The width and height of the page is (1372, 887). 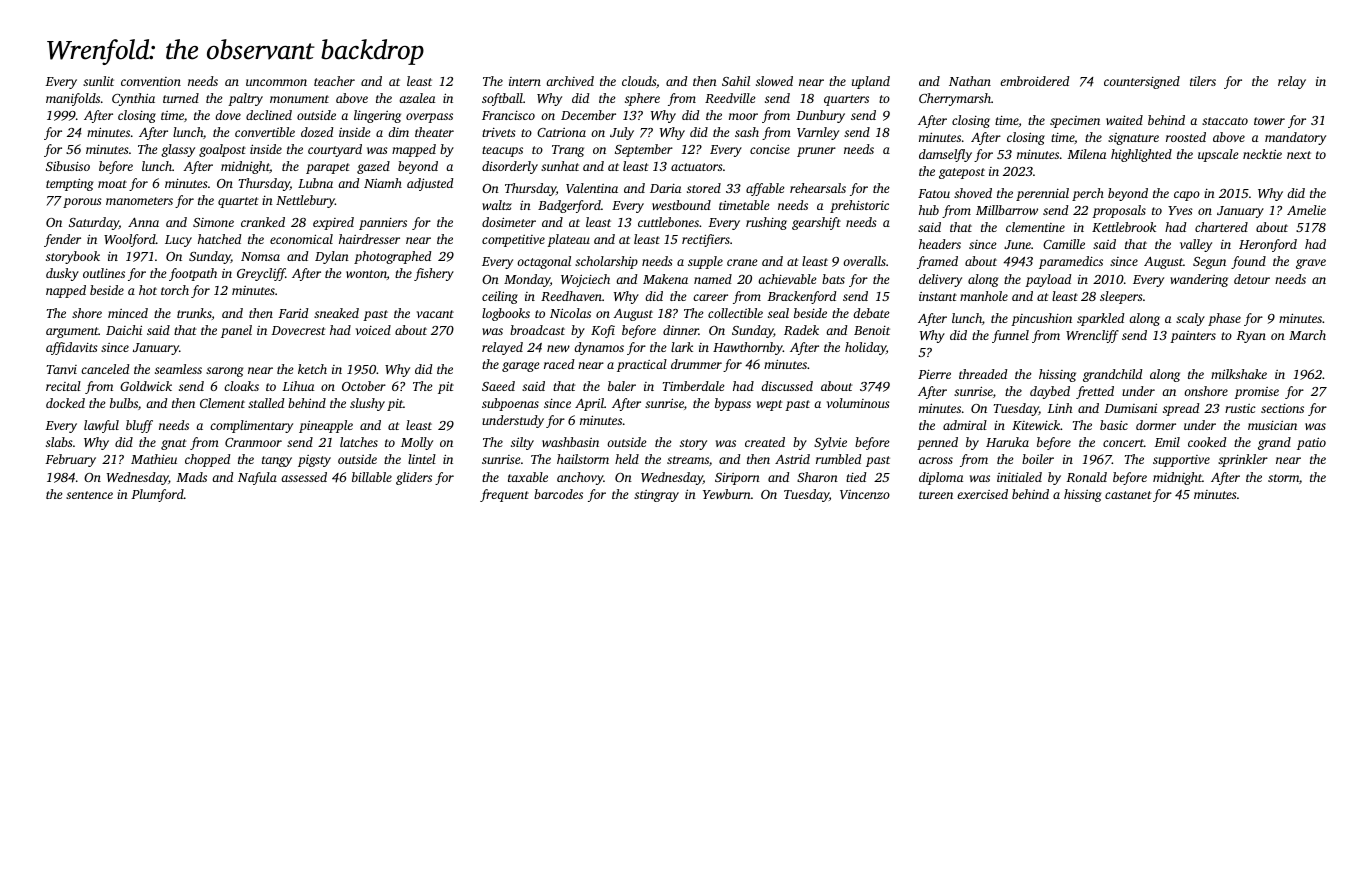 What do you see at coordinates (871, 82) in the page?
I see `upland` at bounding box center [871, 82].
